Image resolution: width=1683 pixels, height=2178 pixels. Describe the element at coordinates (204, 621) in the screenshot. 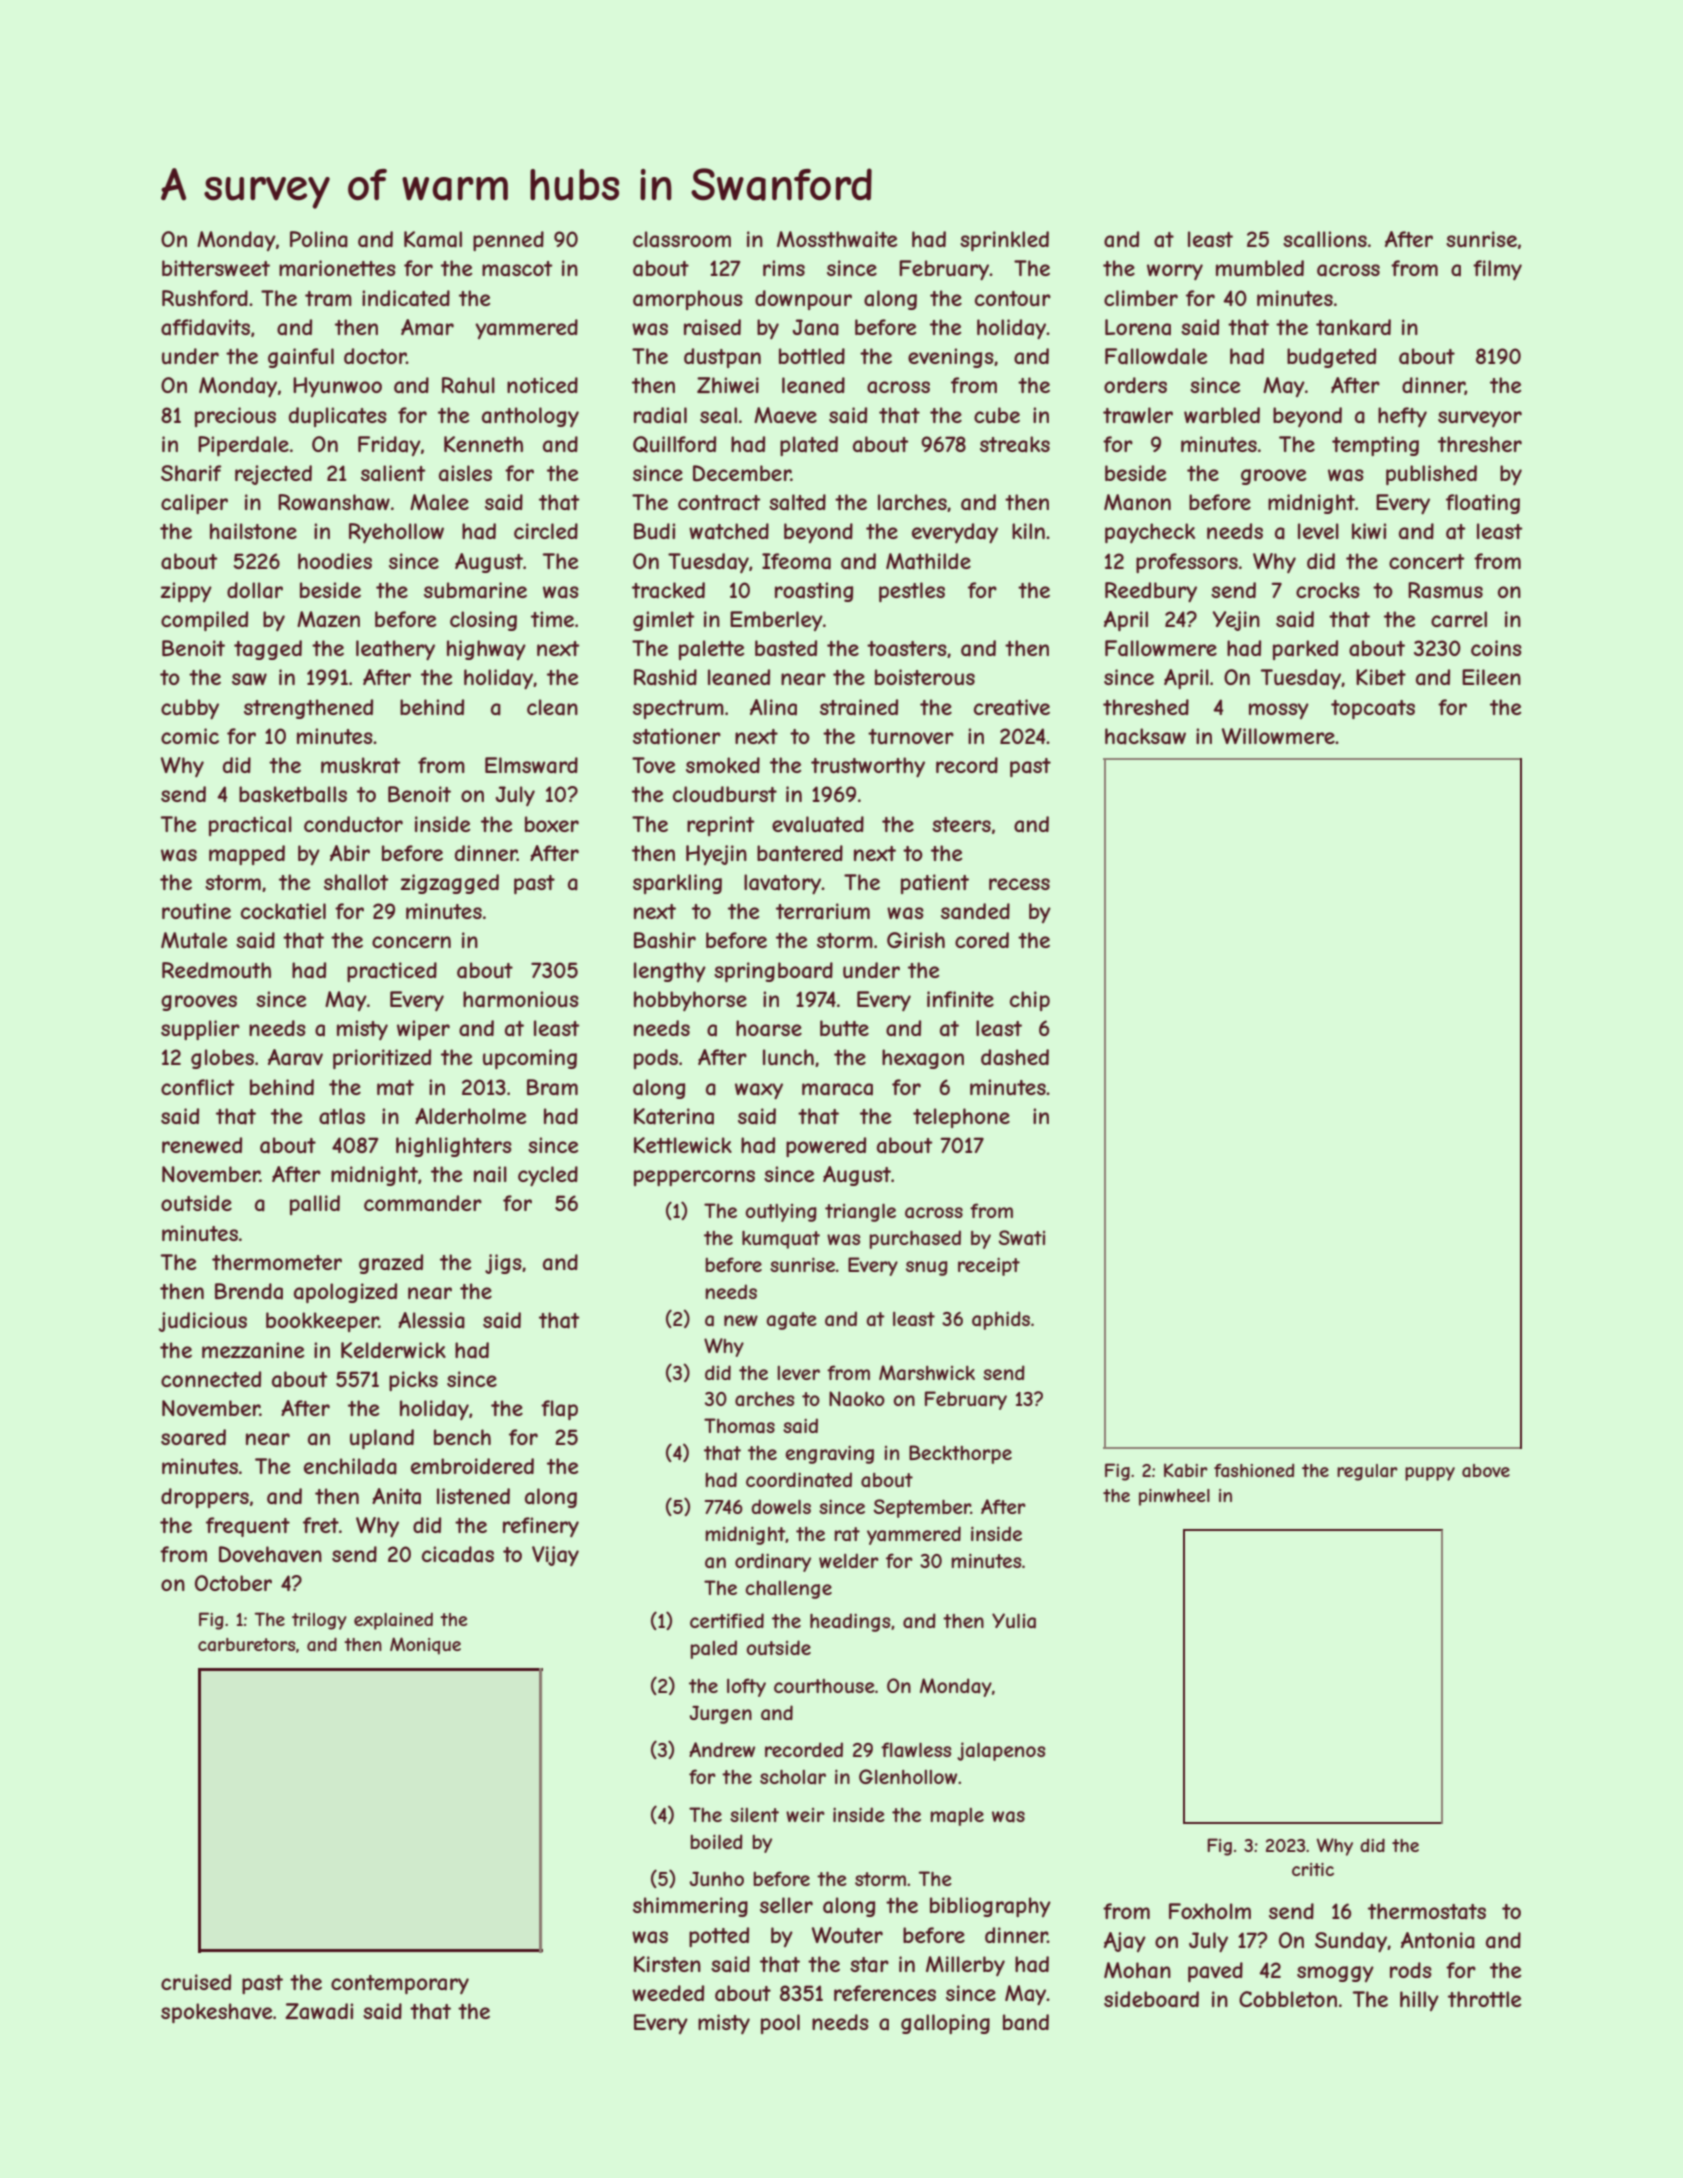

I see `compiled` at that location.
